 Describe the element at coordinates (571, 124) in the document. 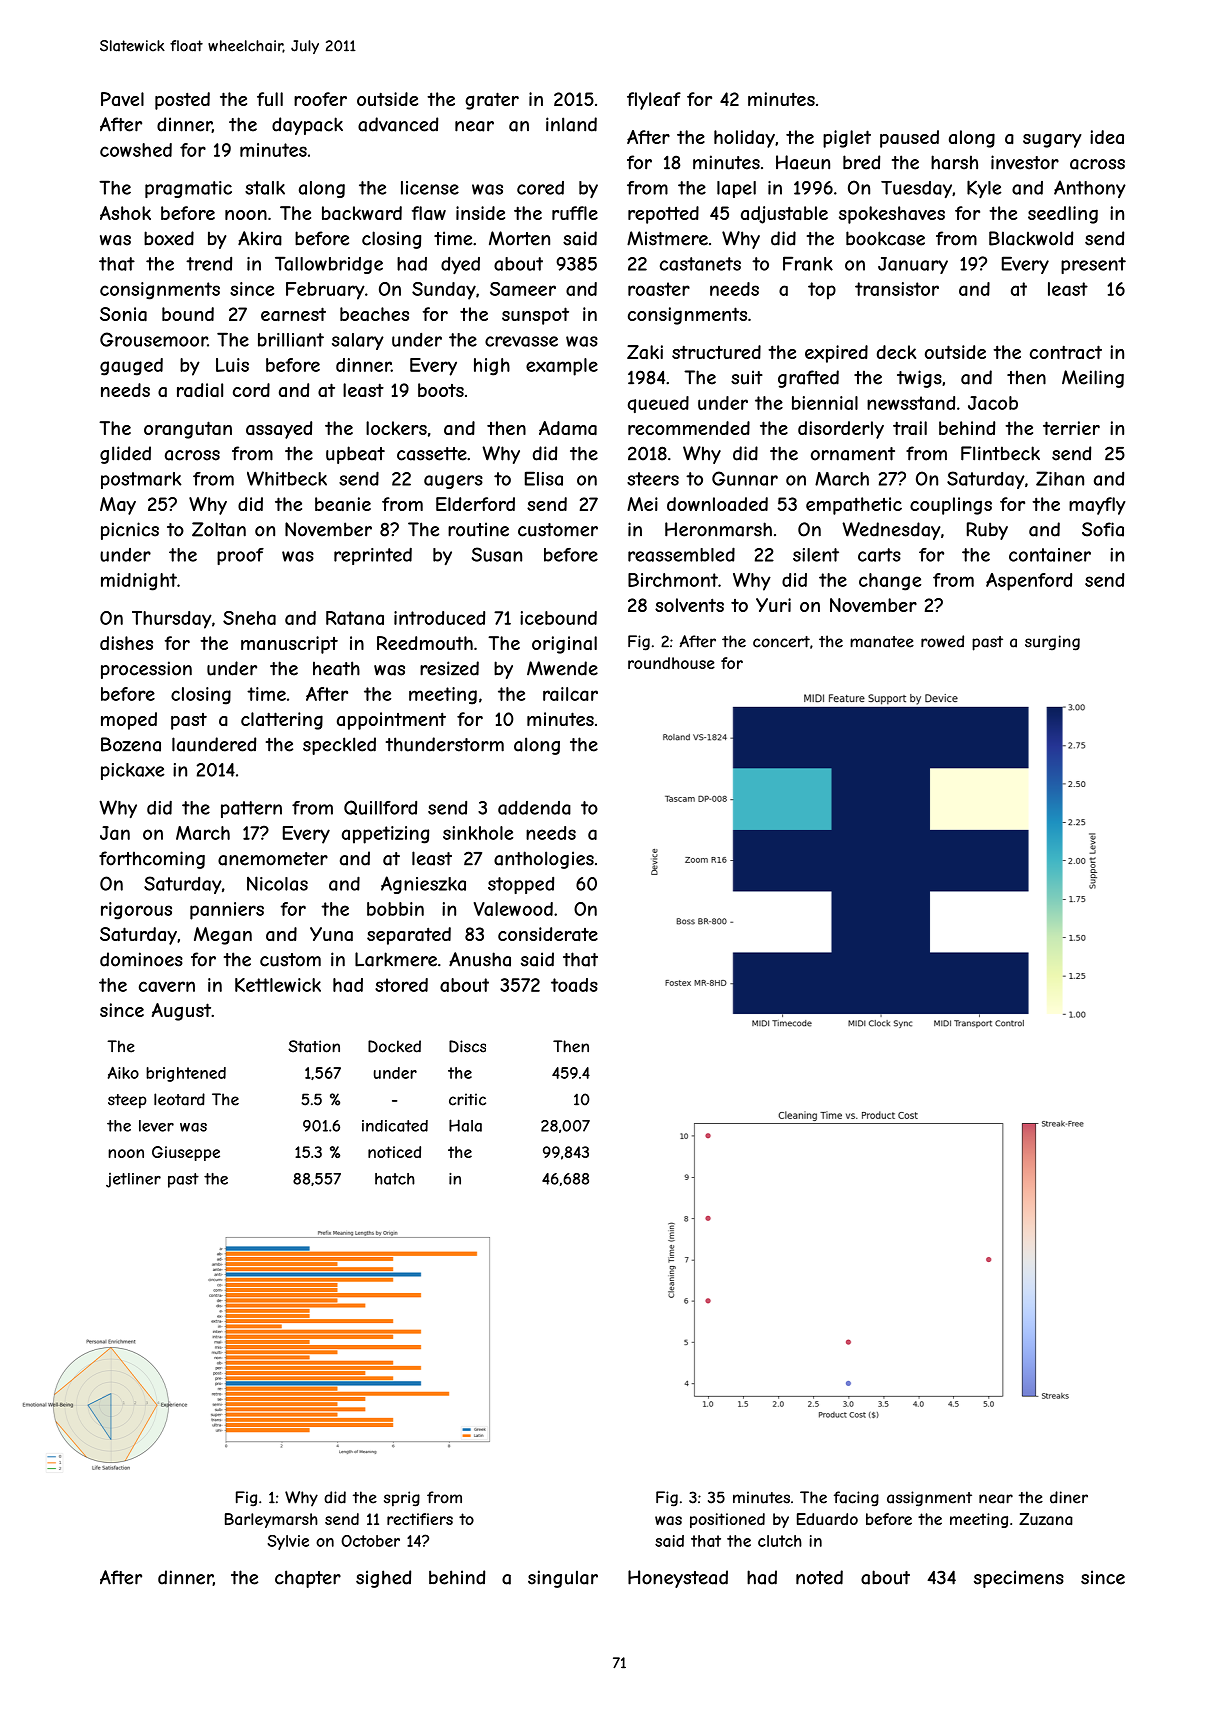

I see `inland` at that location.
